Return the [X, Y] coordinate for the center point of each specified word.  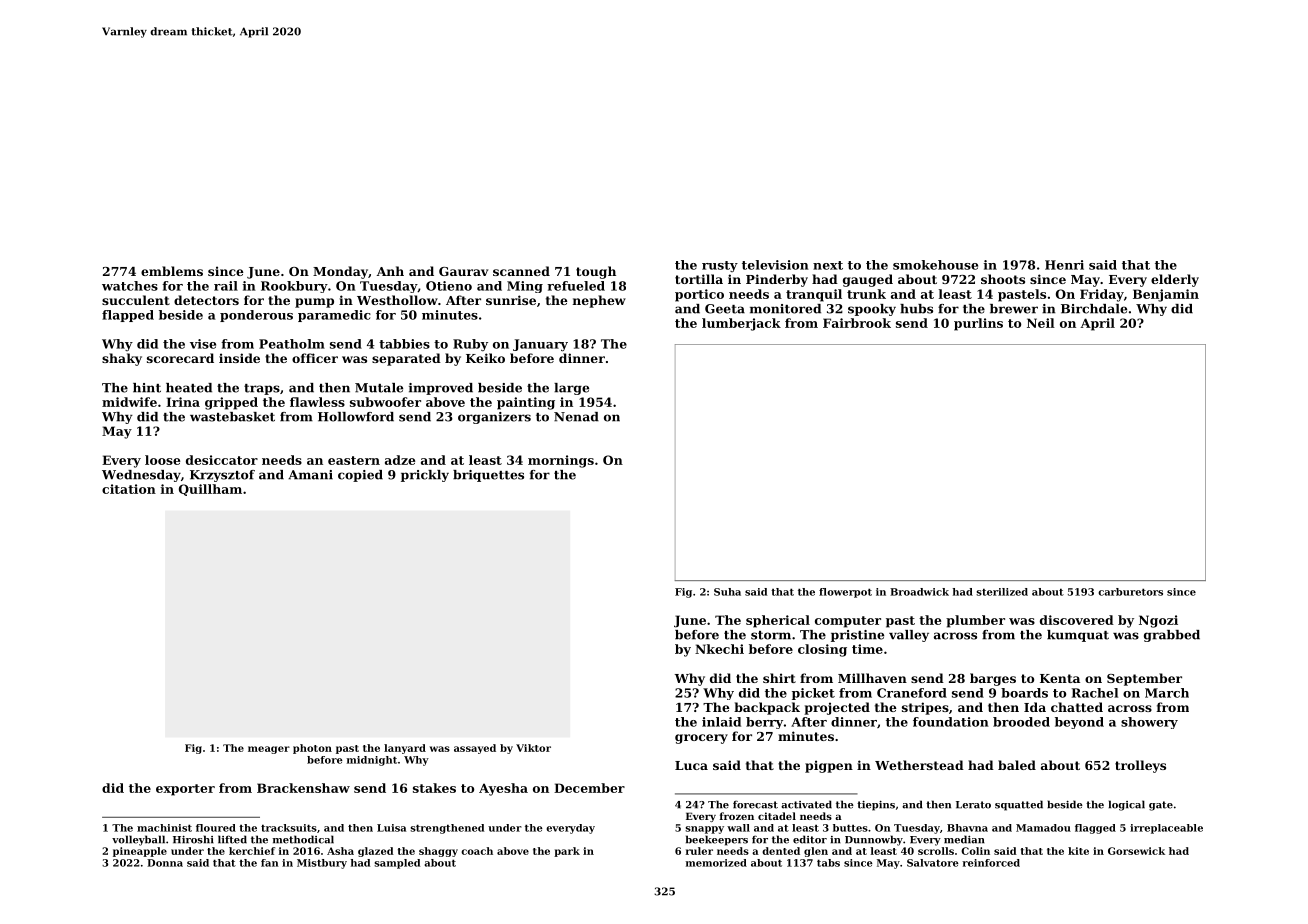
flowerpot [845, 593]
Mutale [379, 388]
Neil [1041, 323]
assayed [475, 749]
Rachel [1095, 693]
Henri [1064, 265]
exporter [185, 790]
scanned [521, 271]
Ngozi [1158, 621]
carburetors [1130, 592]
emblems [172, 271]
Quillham [210, 490]
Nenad [576, 417]
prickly [425, 476]
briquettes [488, 476]
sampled [397, 864]
